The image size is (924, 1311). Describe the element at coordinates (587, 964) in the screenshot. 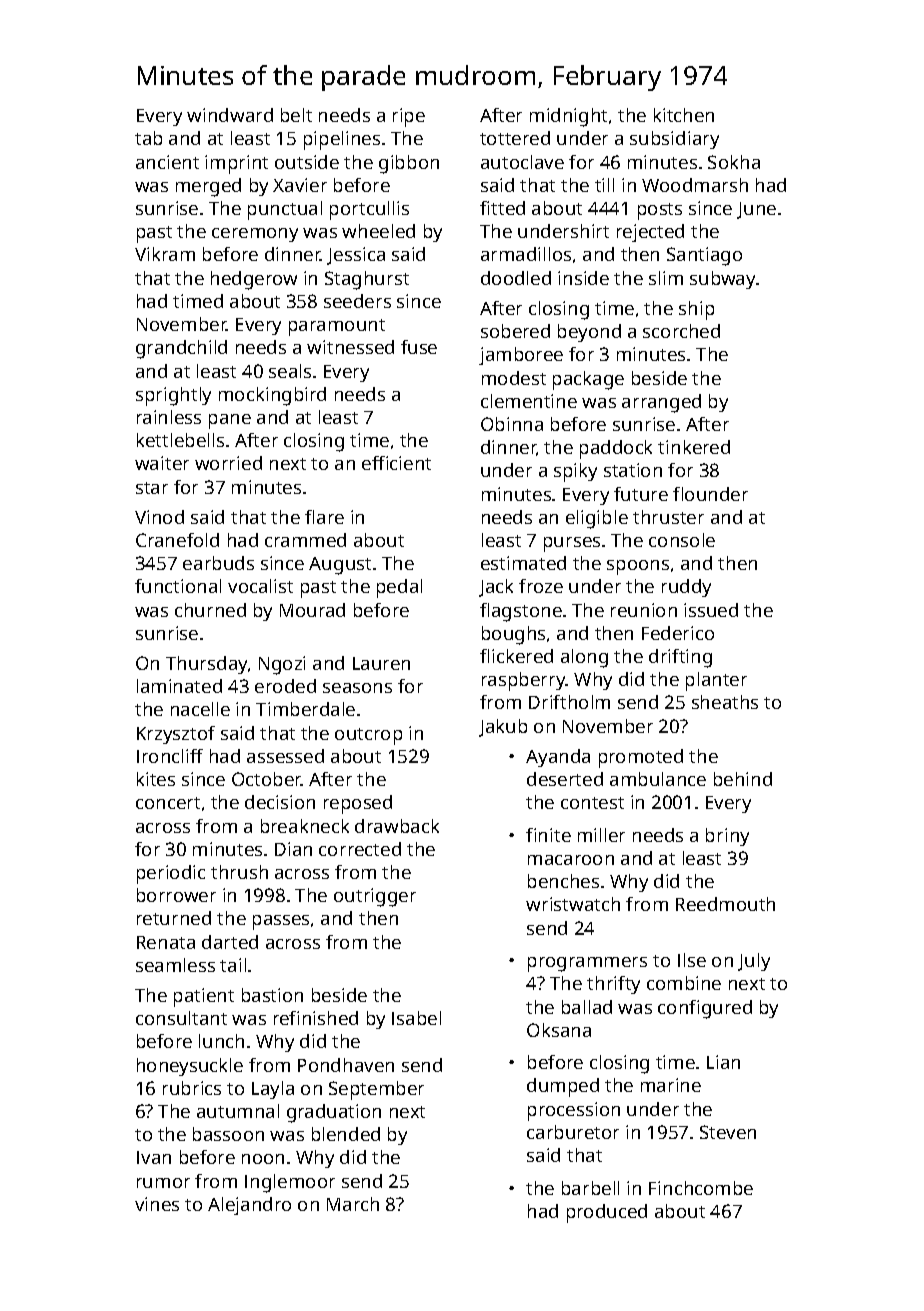

I see `programmers` at that location.
